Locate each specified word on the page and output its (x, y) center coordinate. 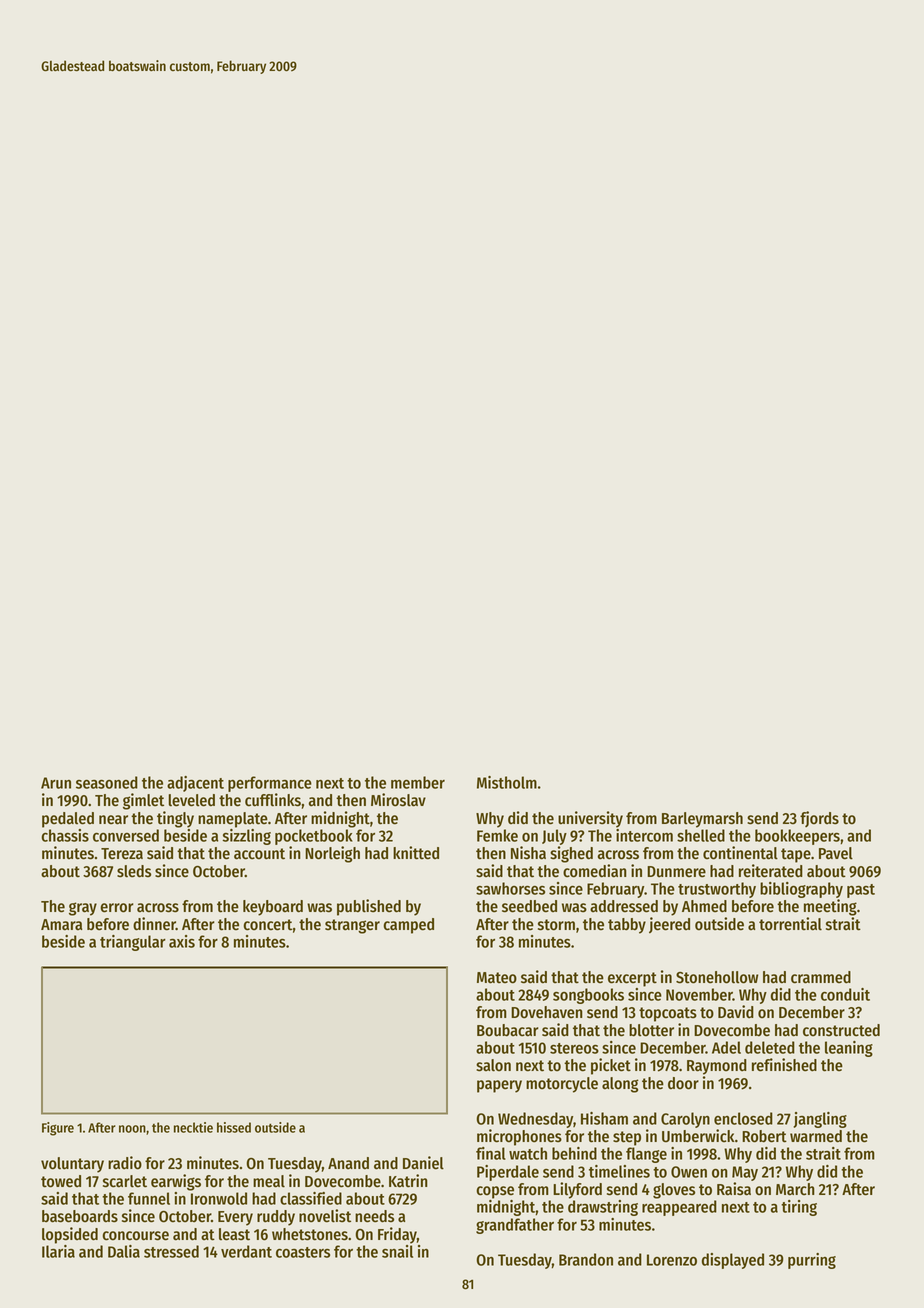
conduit (845, 994)
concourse (135, 1236)
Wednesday (535, 1120)
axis (182, 941)
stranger (352, 926)
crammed (821, 977)
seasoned (107, 782)
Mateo (497, 978)
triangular (133, 943)
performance (270, 784)
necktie (193, 1127)
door (683, 1083)
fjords (819, 819)
